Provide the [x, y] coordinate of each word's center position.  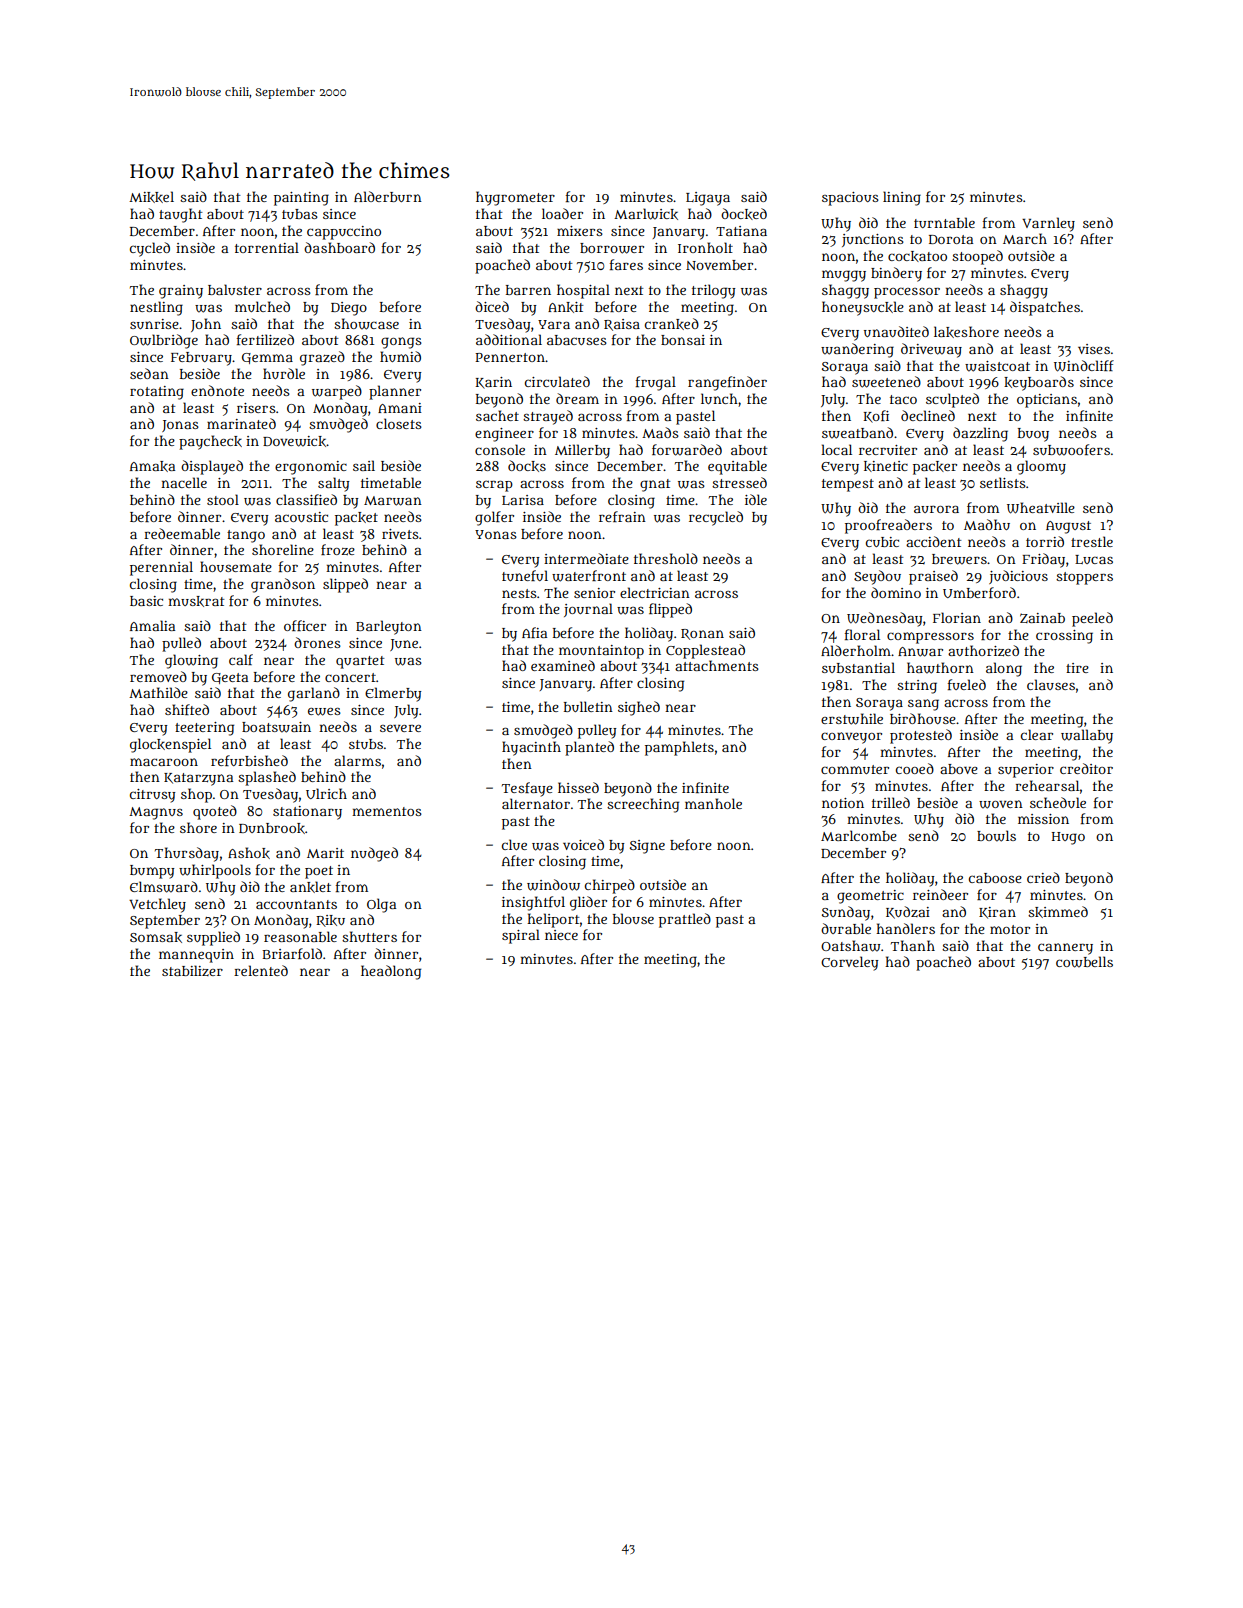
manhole [713, 803]
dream [577, 398]
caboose [995, 878]
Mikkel [151, 197]
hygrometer [515, 198]
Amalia [152, 625]
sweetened [886, 382]
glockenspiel [170, 745]
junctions [873, 240]
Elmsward [164, 887]
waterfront [589, 576]
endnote [217, 390]
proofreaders [888, 526]
